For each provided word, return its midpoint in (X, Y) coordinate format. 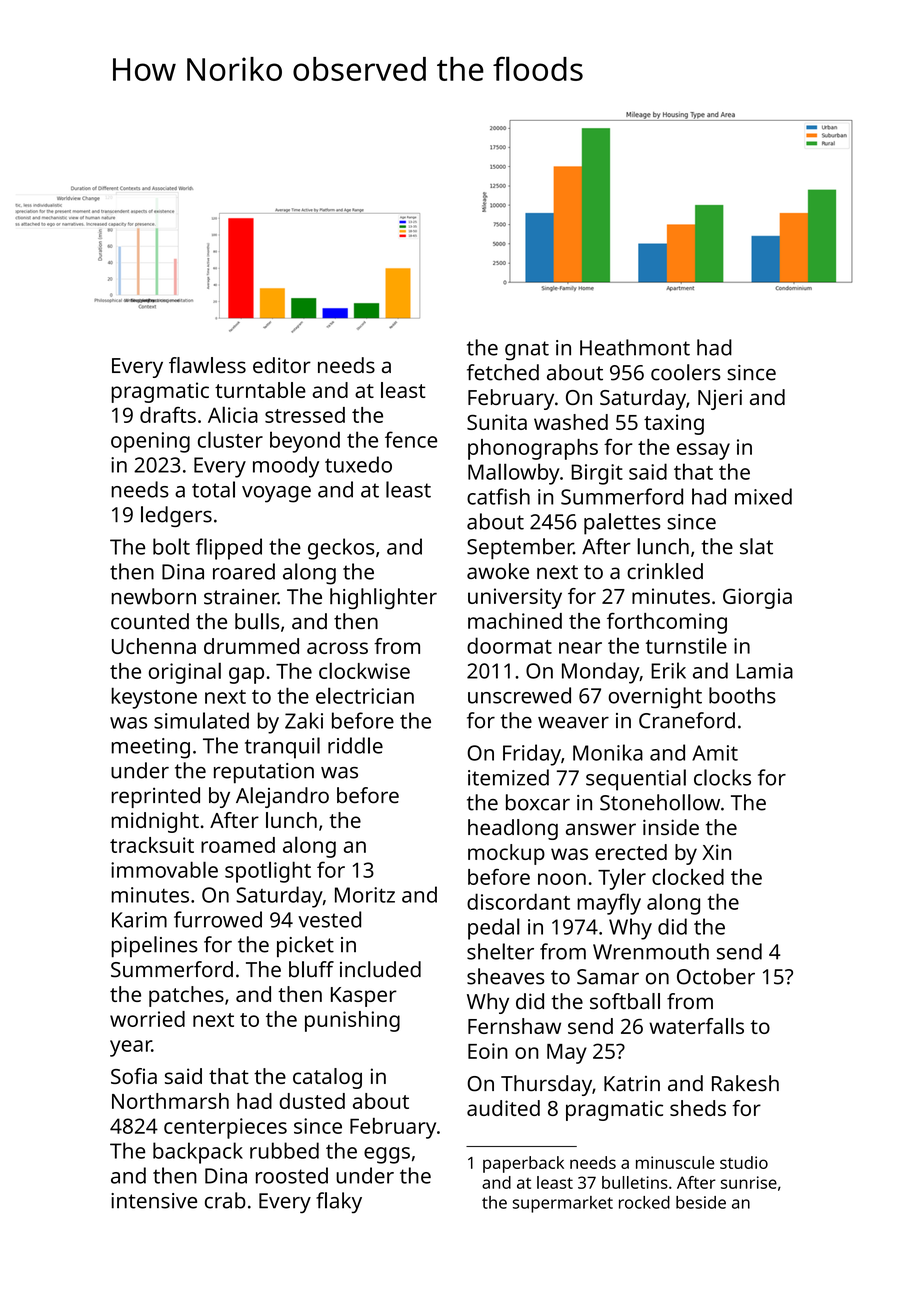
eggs (387, 1155)
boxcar (538, 802)
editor (282, 365)
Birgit (597, 474)
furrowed (218, 919)
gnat (527, 351)
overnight (655, 698)
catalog (327, 1078)
